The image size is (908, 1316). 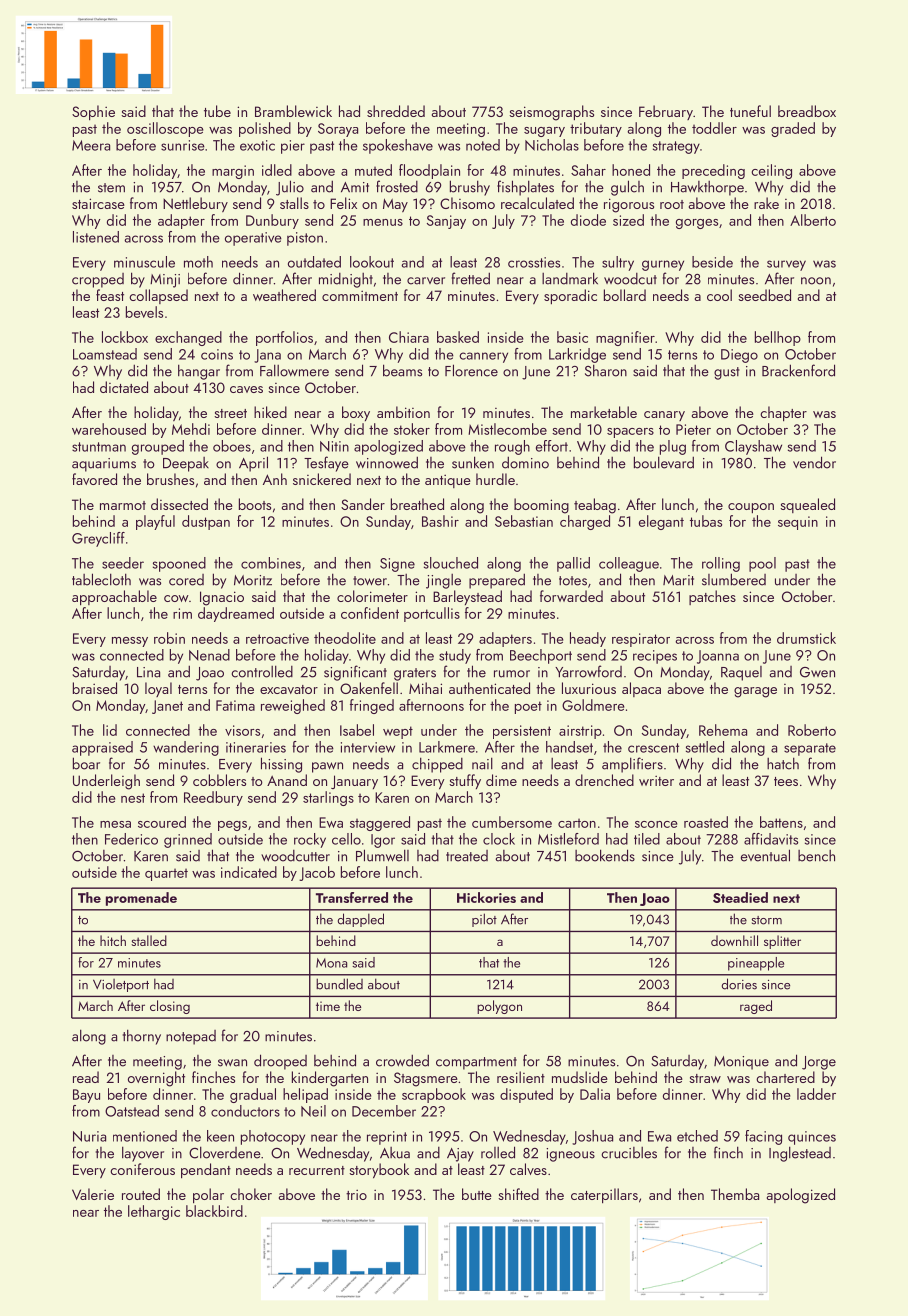 What do you see at coordinates (741, 1063) in the image?
I see `Monique` at bounding box center [741, 1063].
